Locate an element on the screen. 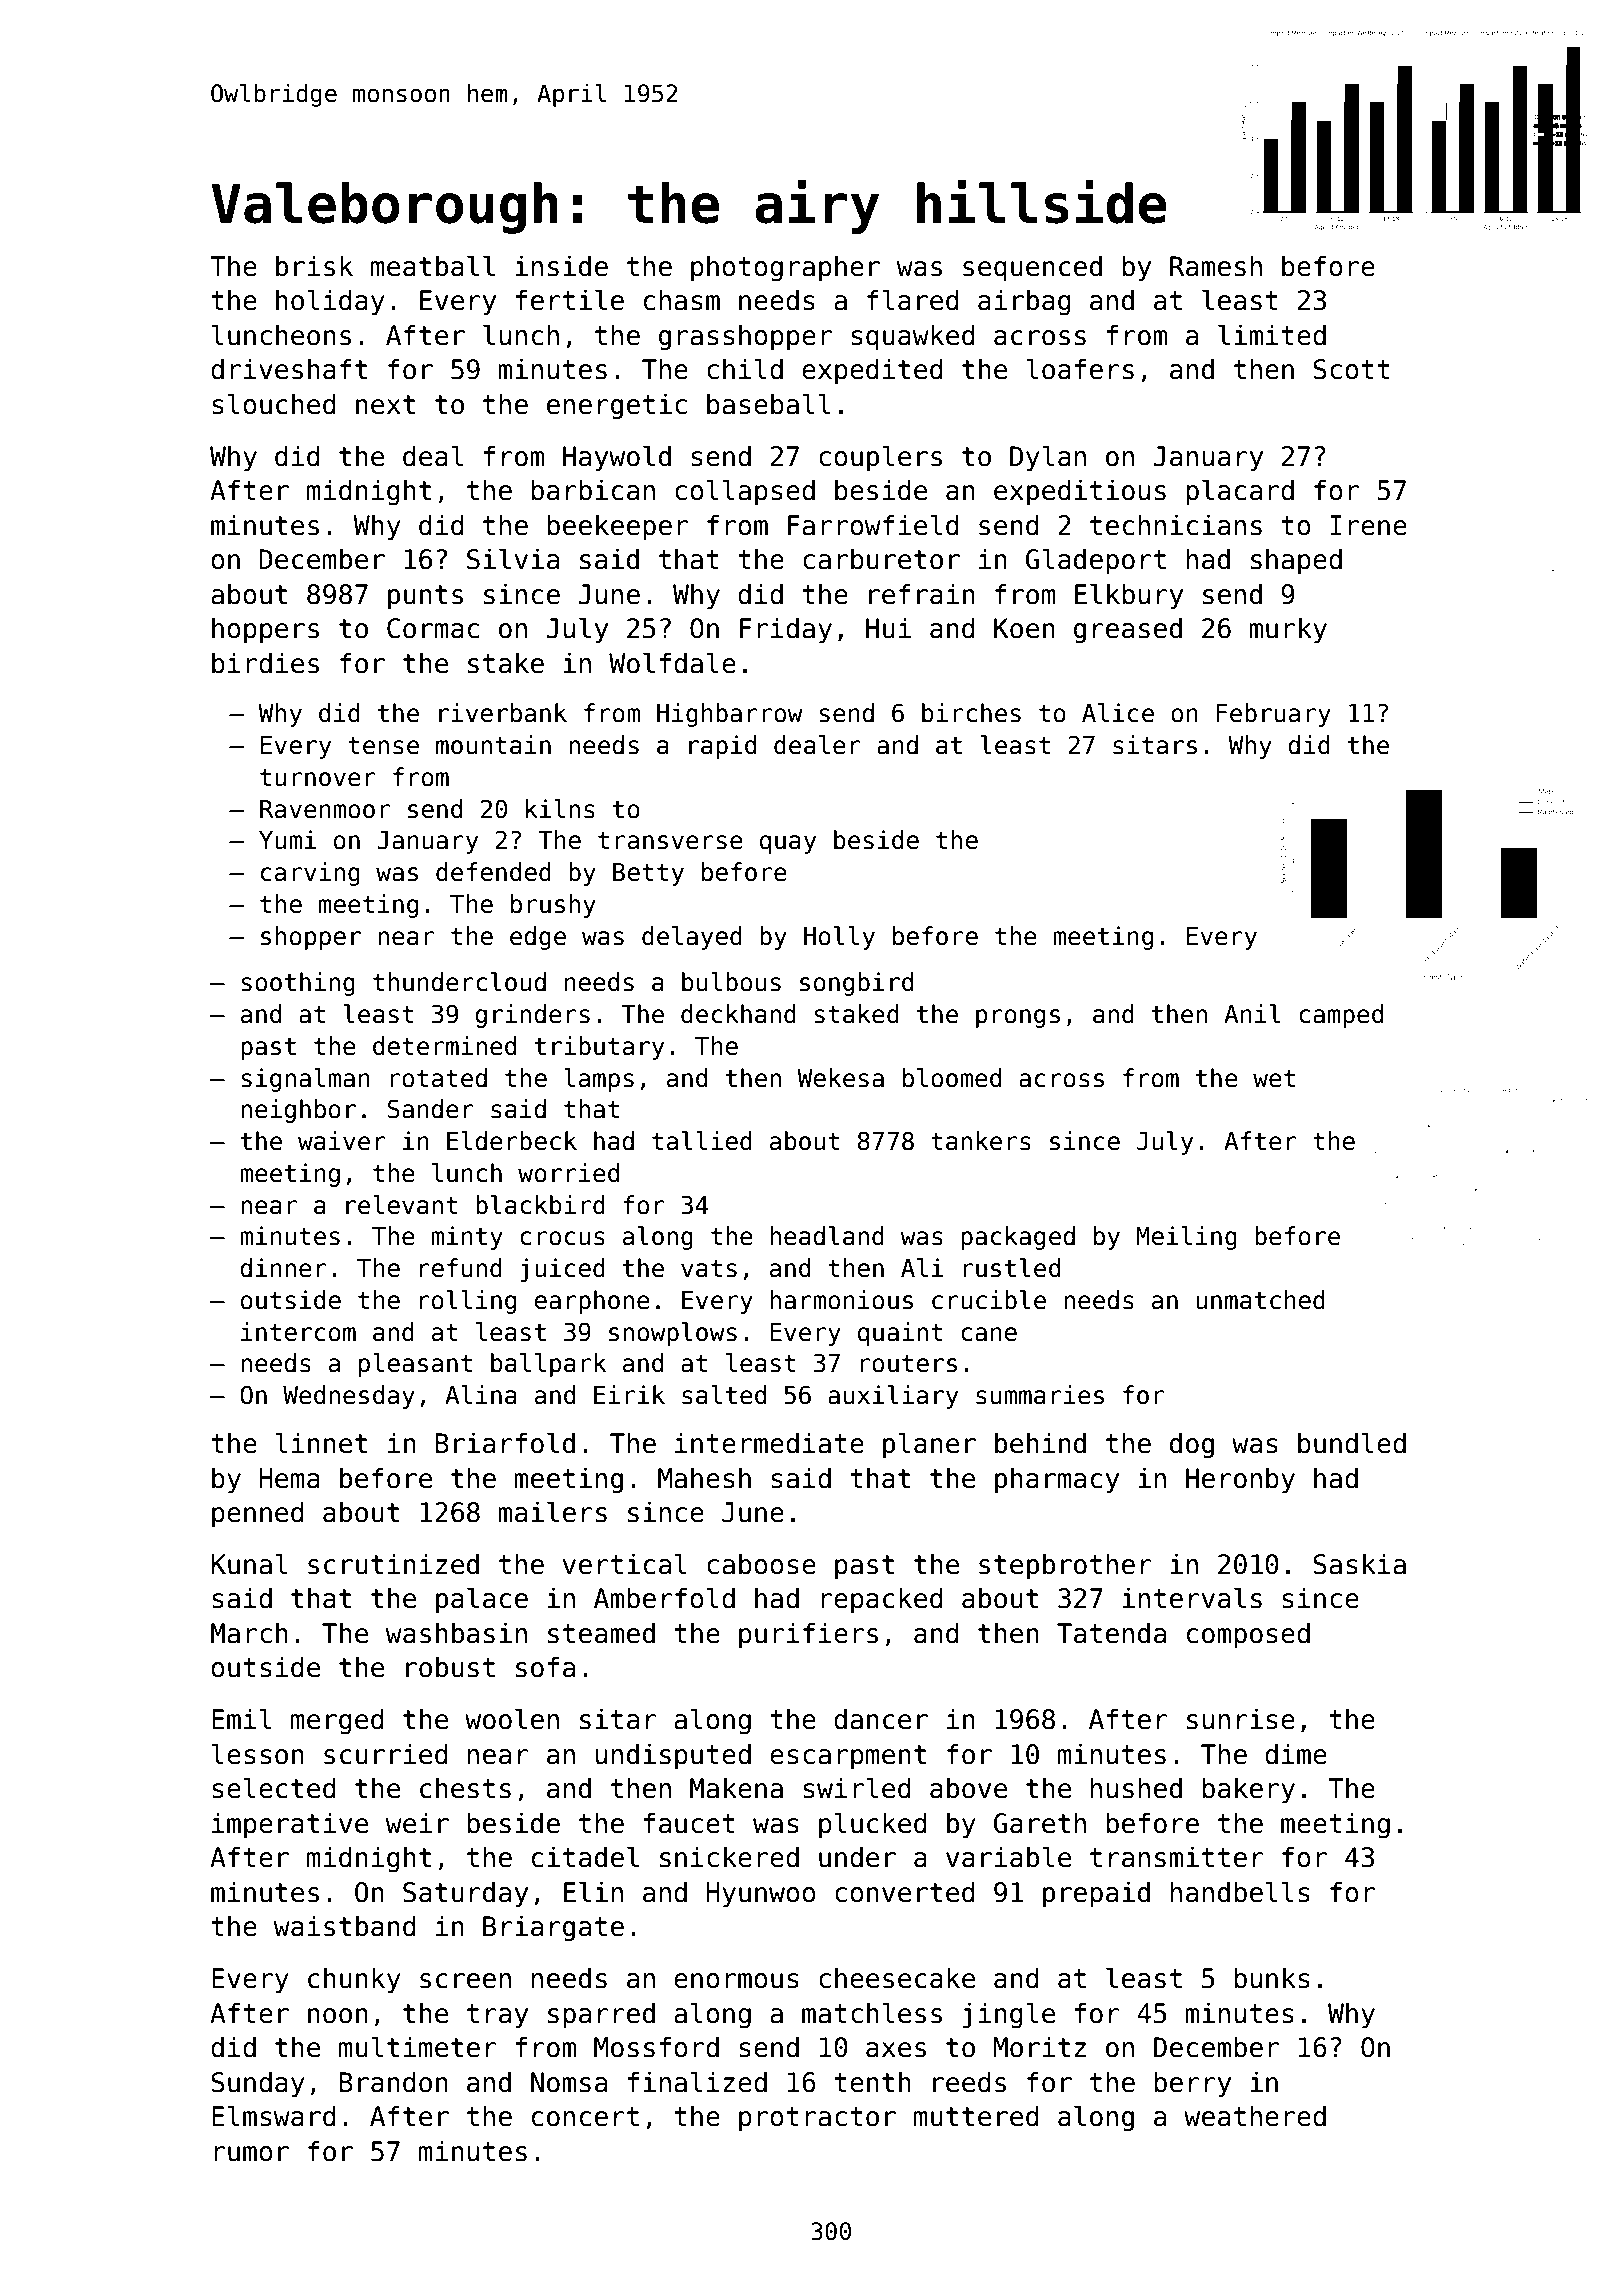 Image resolution: width=1620 pixels, height=2292 pixels. waistband is located at coordinates (345, 1926).
